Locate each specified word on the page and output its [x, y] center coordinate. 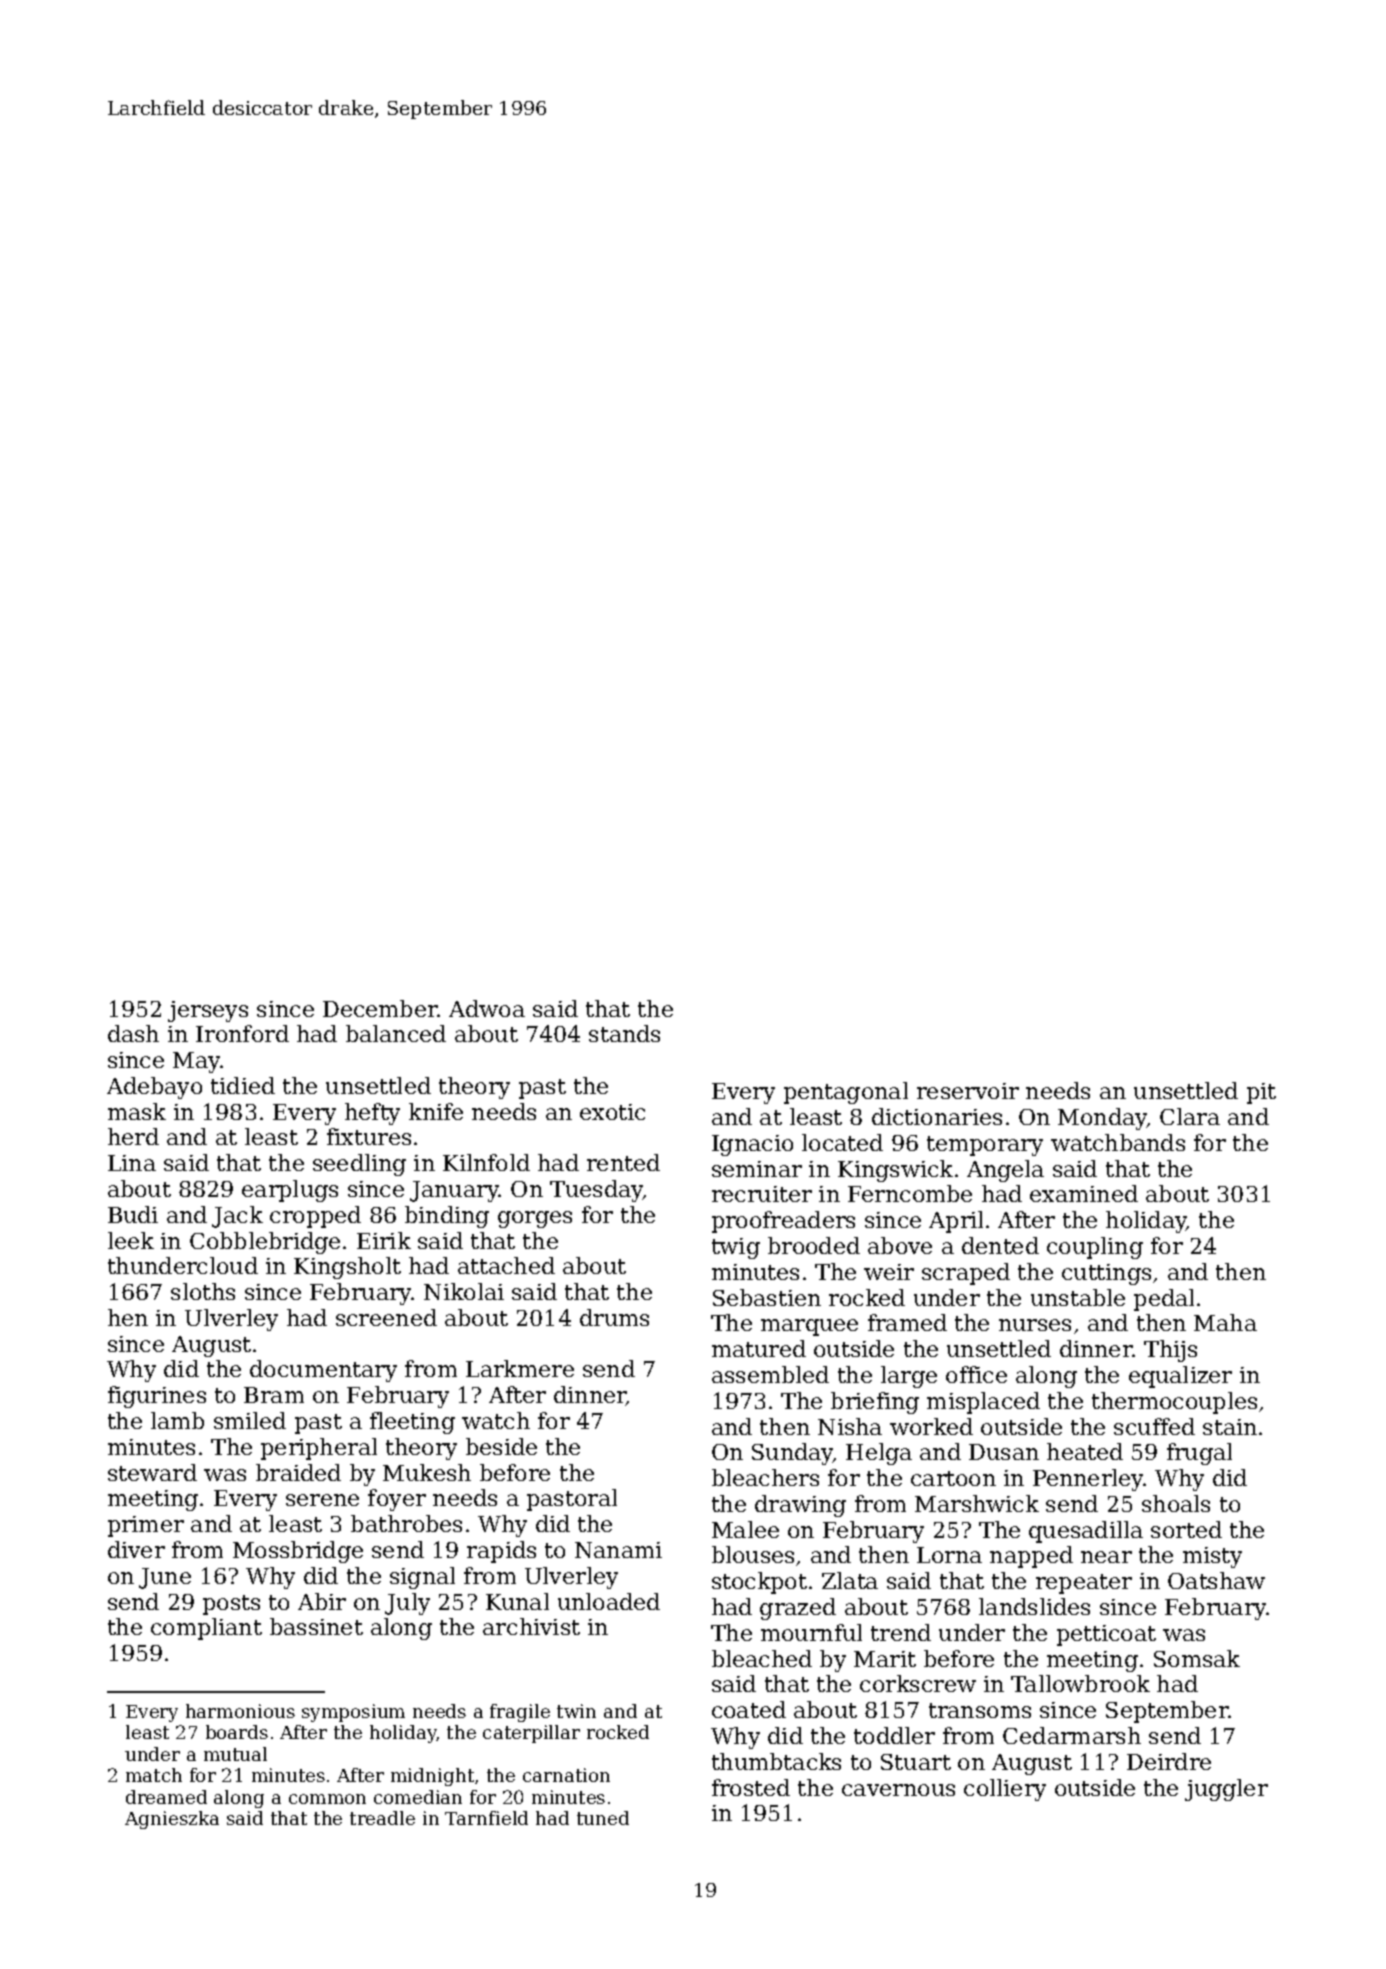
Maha [1225, 1322]
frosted [751, 1787]
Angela [1005, 1171]
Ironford [242, 1033]
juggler [1226, 1790]
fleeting [412, 1423]
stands [624, 1033]
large [909, 1377]
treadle [382, 1818]
